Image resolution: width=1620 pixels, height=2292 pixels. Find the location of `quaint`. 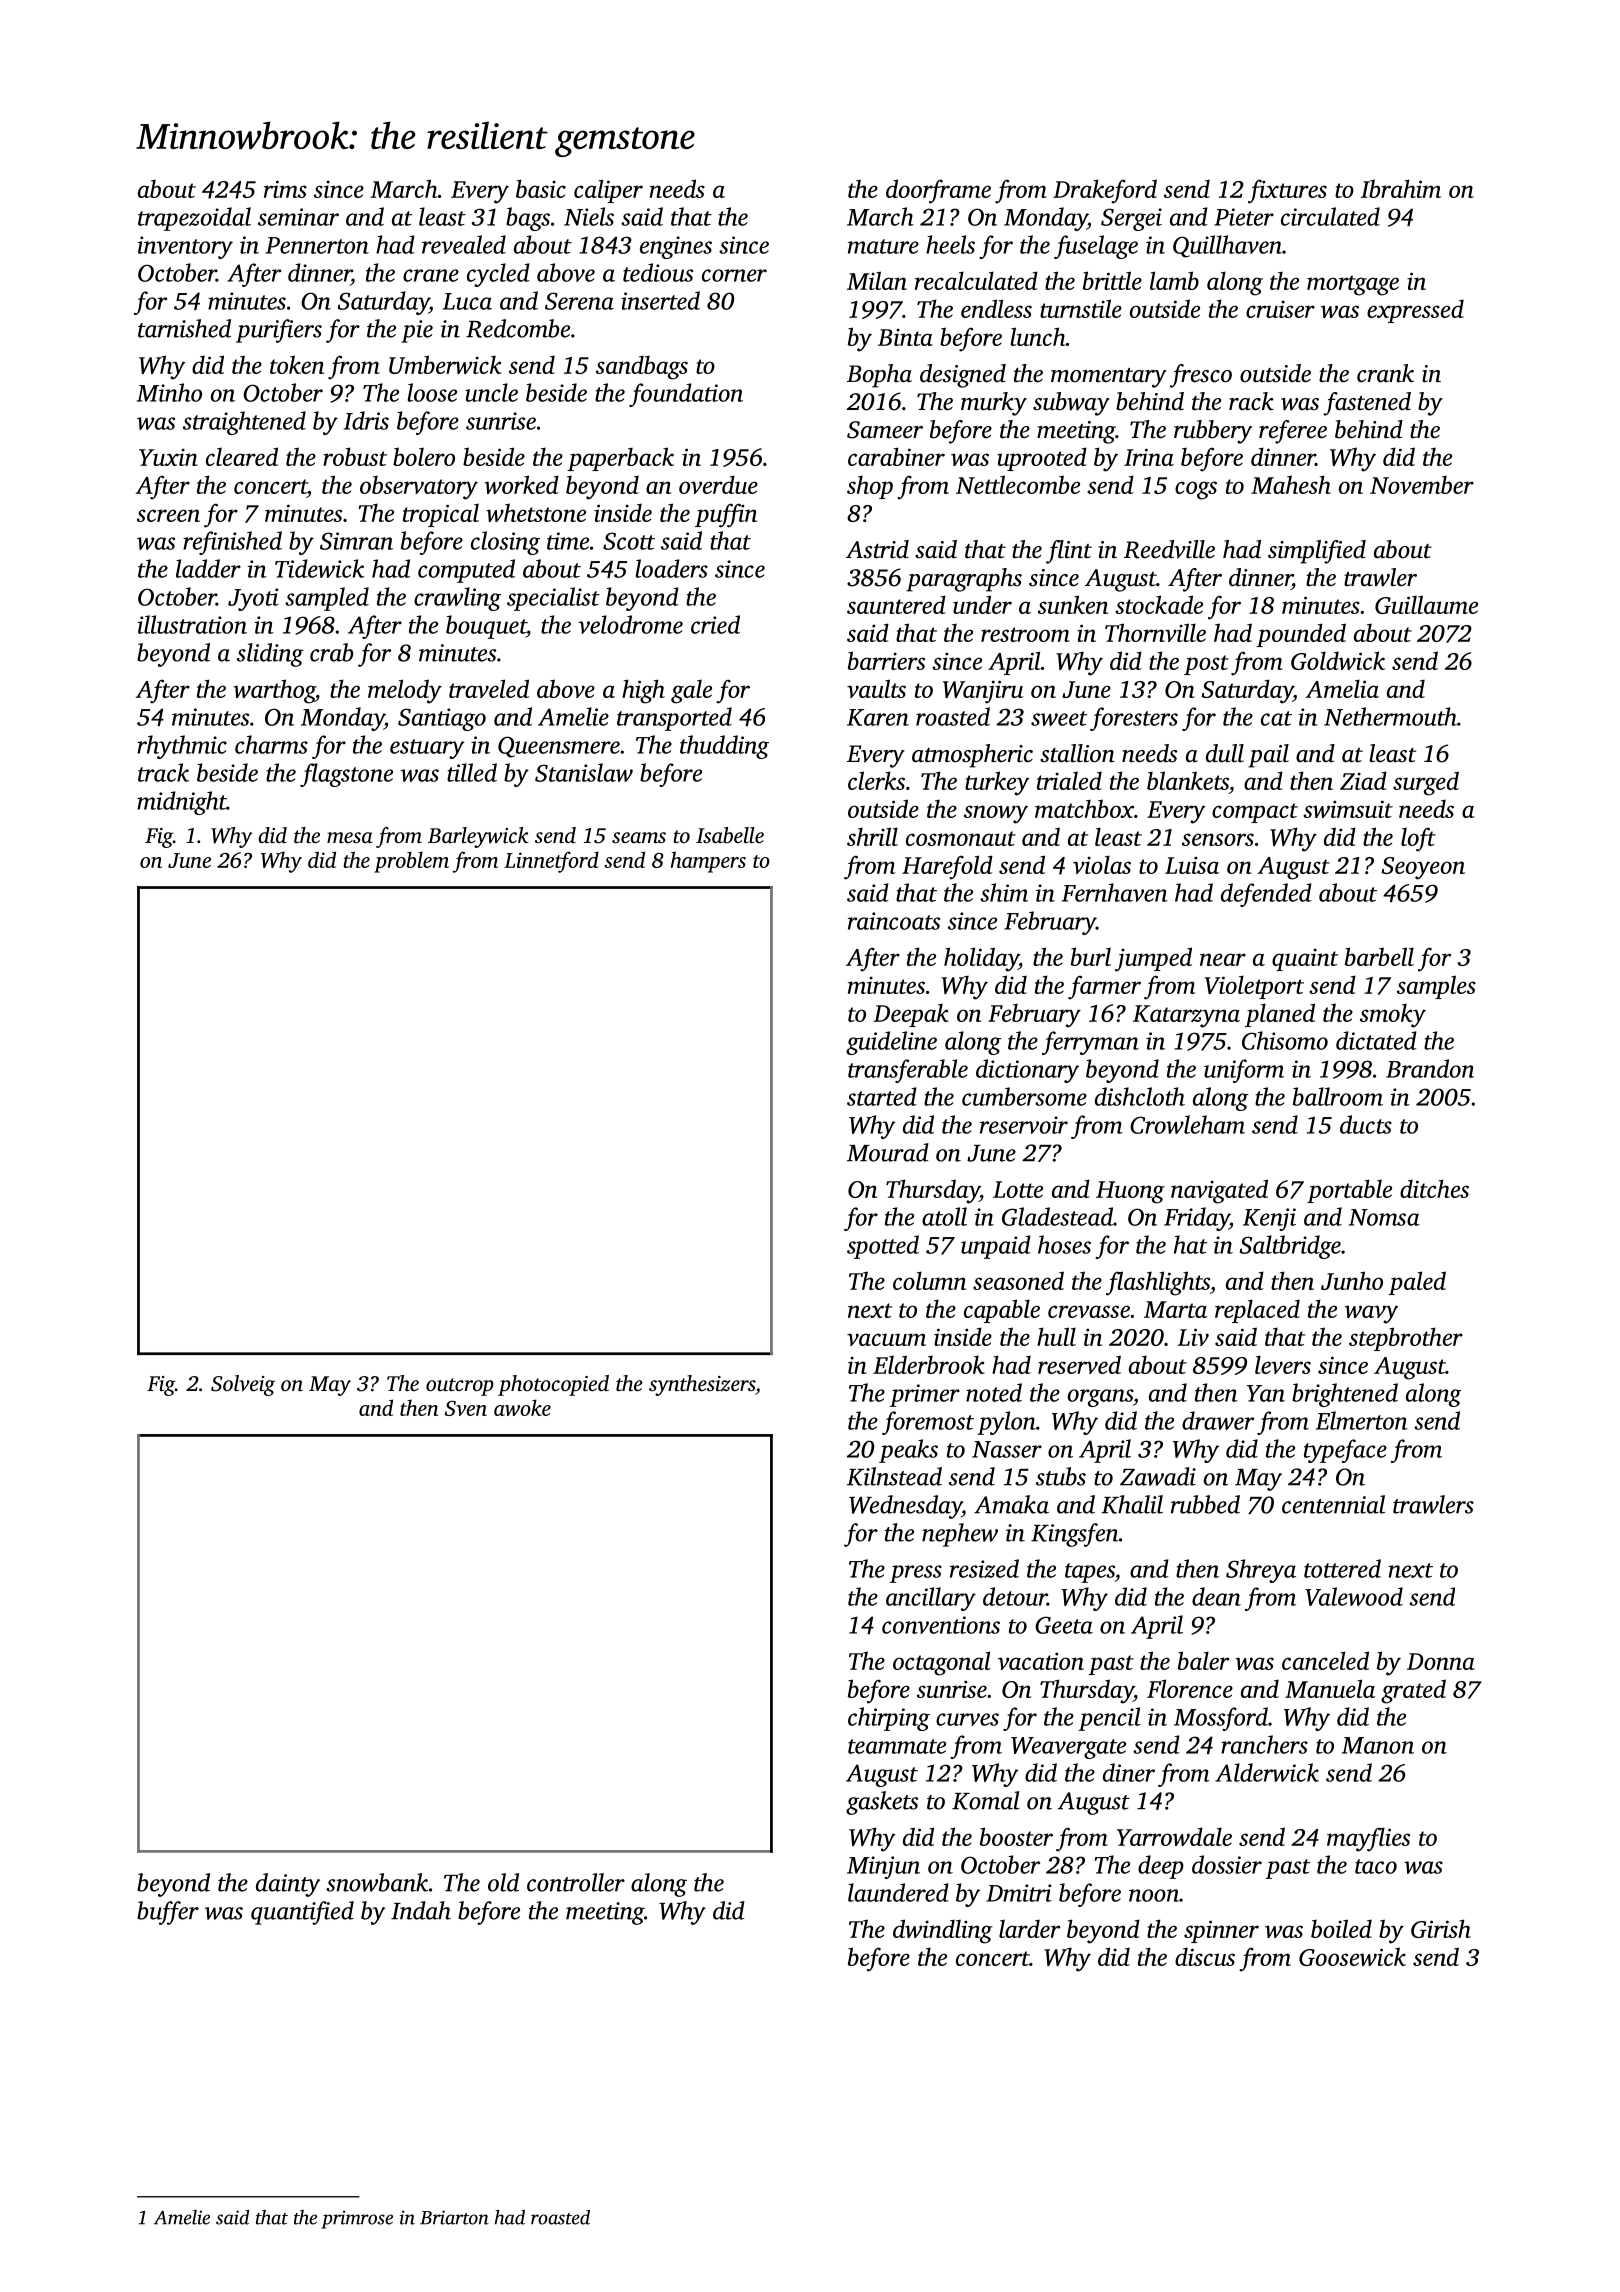

quaint is located at coordinates (1305, 960).
